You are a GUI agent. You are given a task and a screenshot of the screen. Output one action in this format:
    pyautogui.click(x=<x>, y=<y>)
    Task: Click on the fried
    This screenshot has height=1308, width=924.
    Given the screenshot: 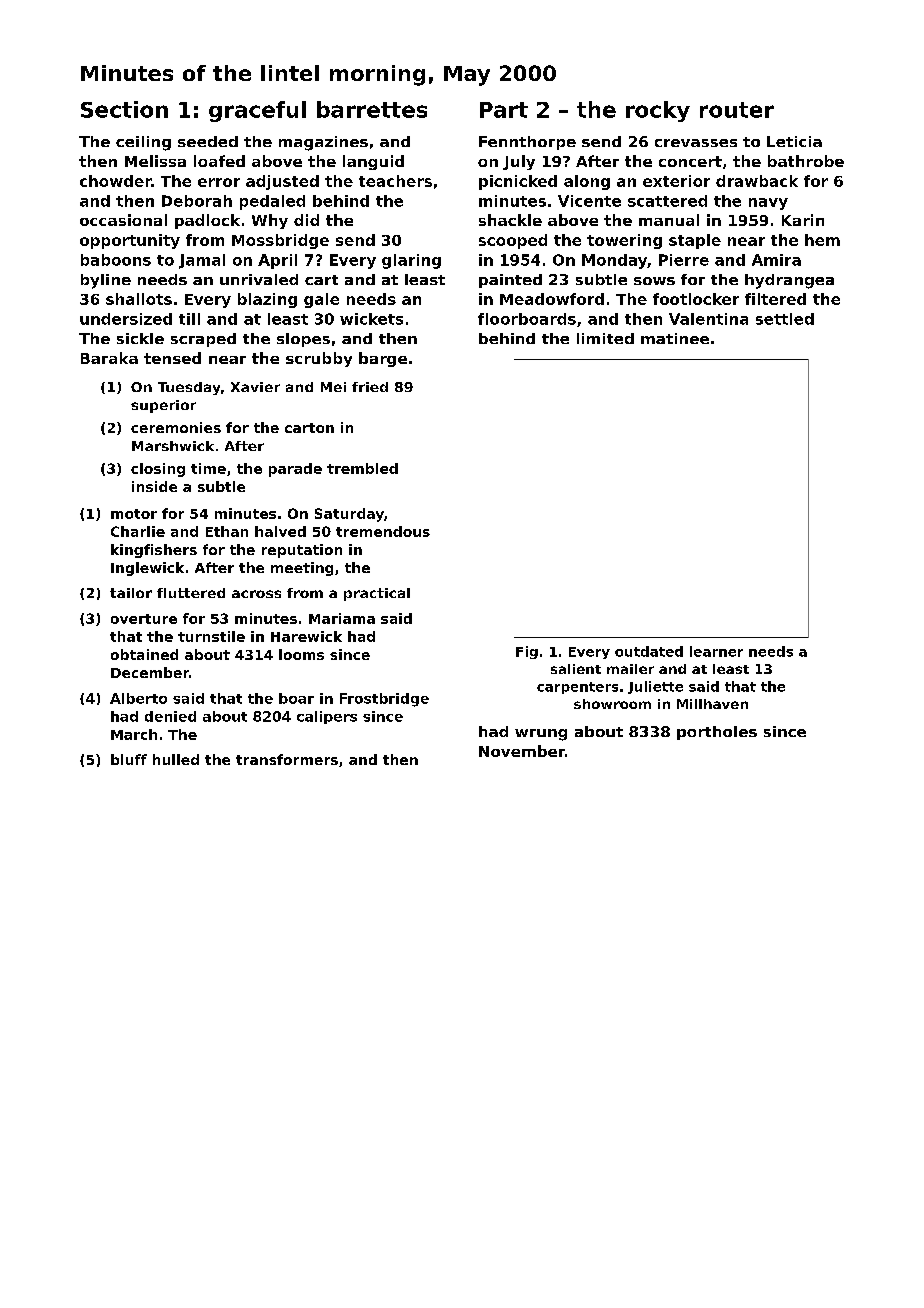 What is the action you would take?
    pyautogui.click(x=370, y=387)
